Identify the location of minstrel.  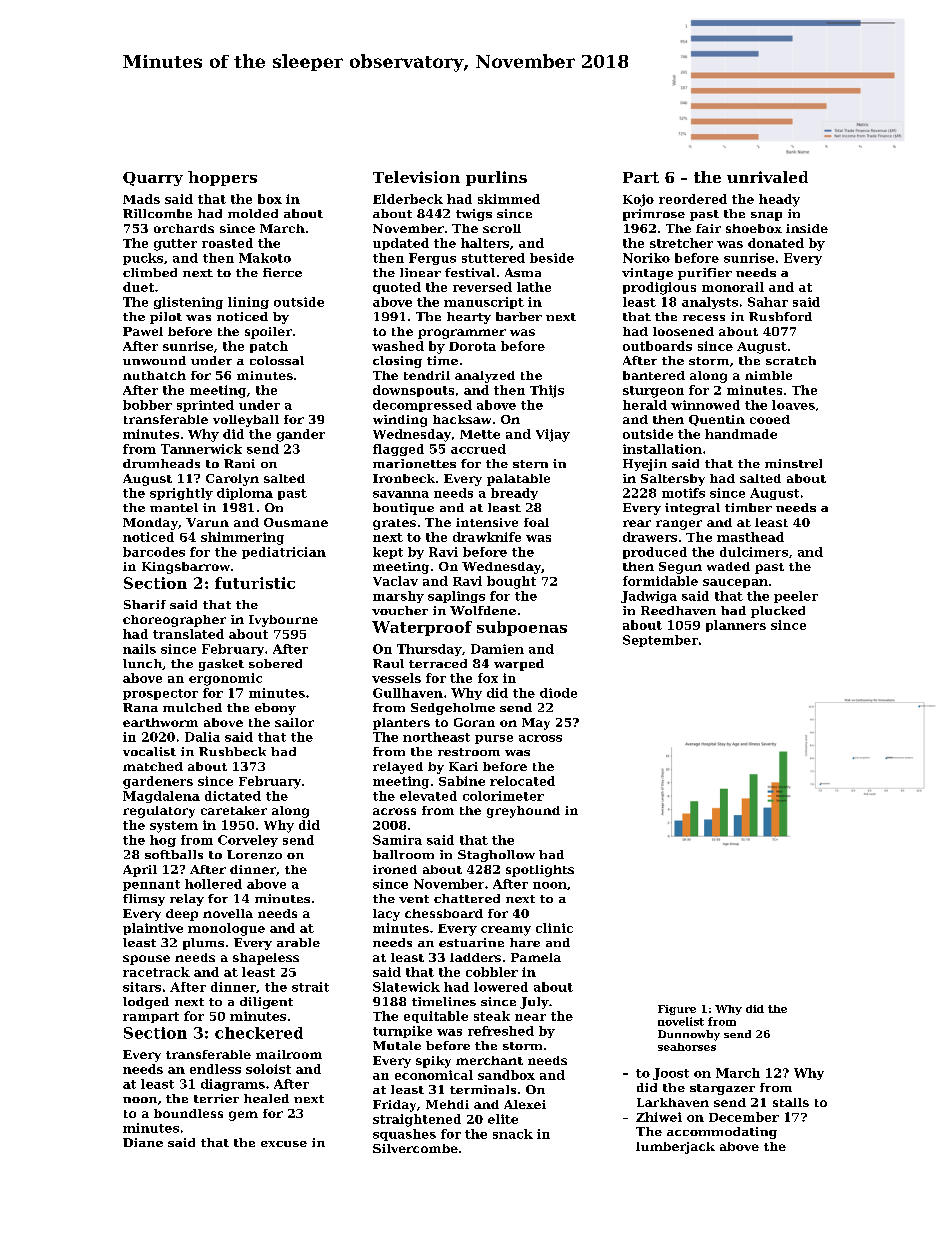
(793, 463).
